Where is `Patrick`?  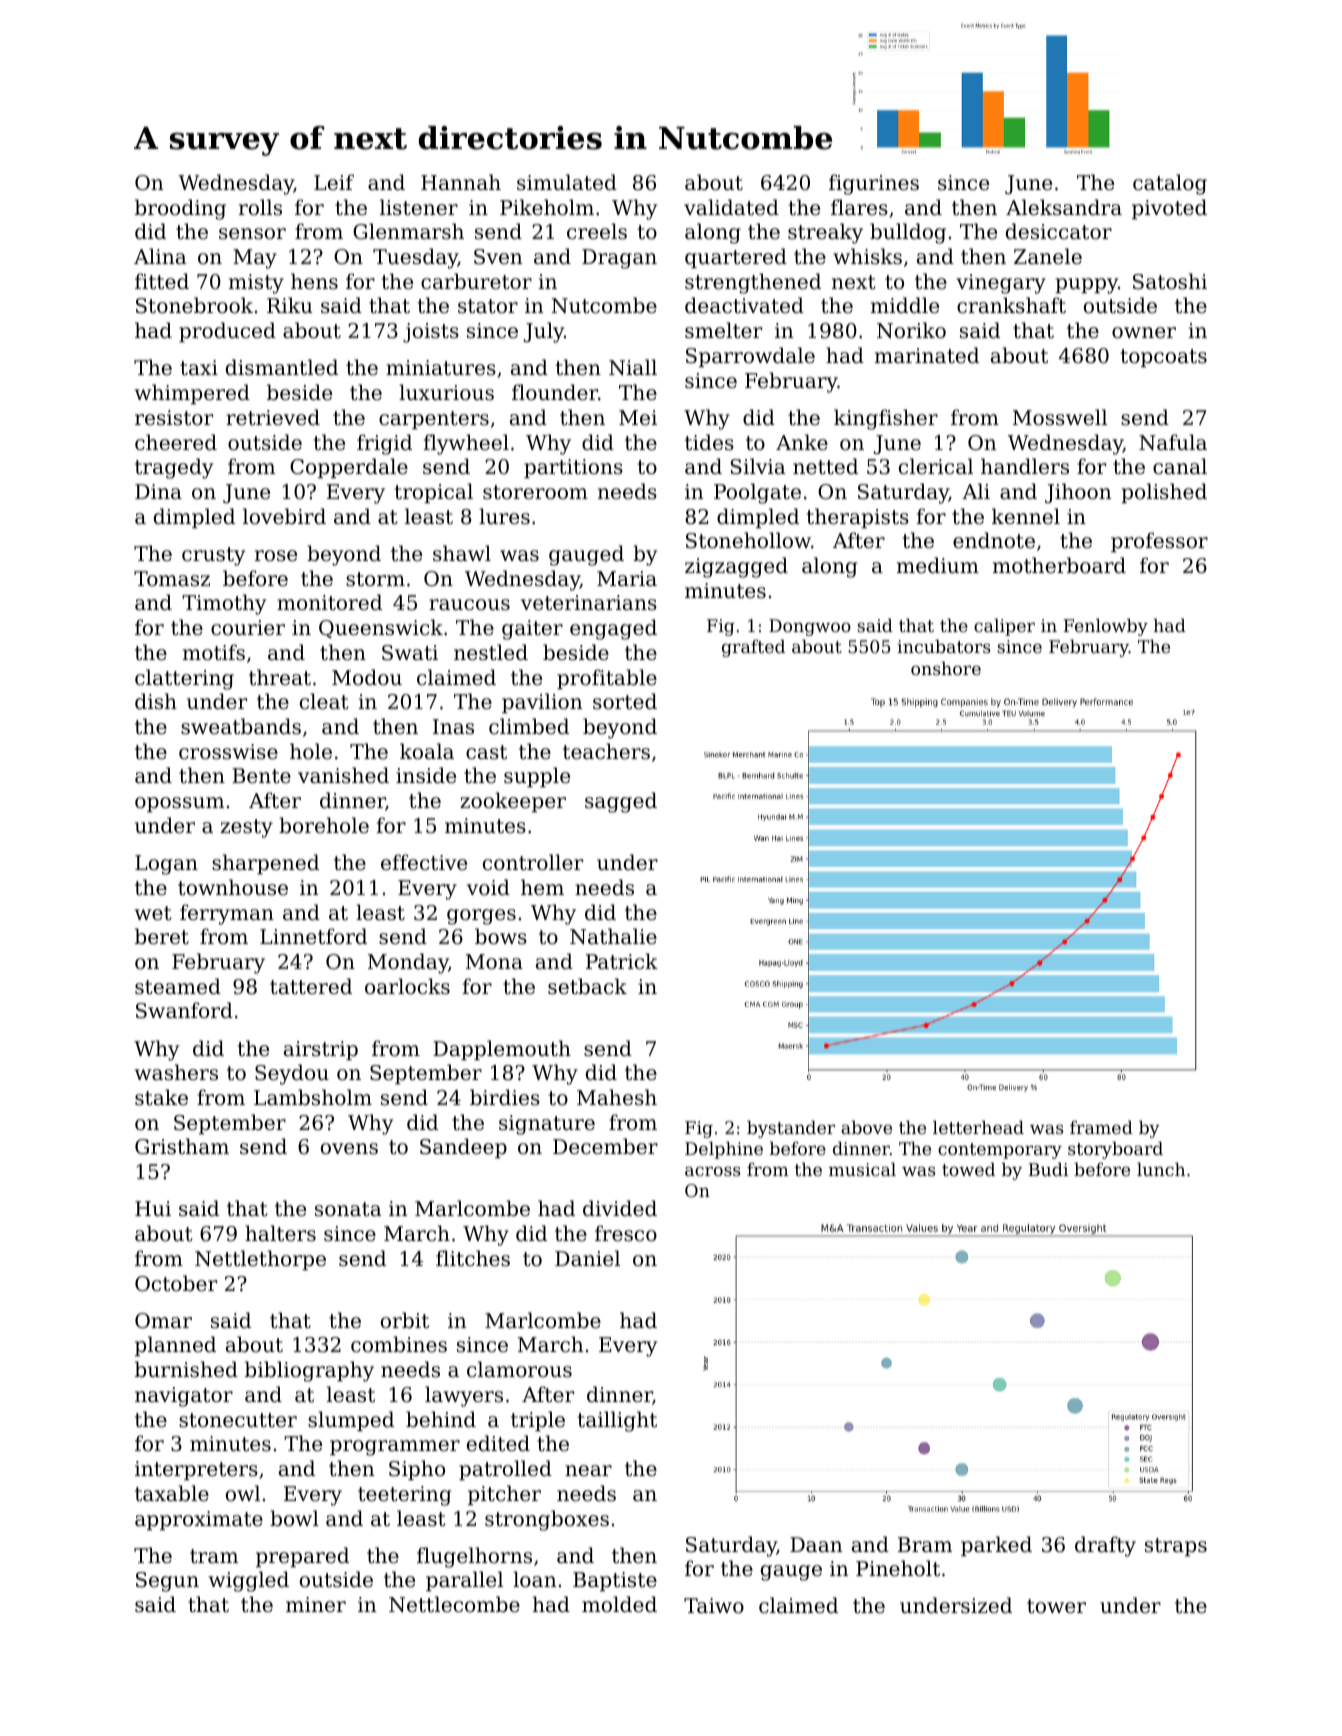
Patrick is located at coordinates (622, 961).
